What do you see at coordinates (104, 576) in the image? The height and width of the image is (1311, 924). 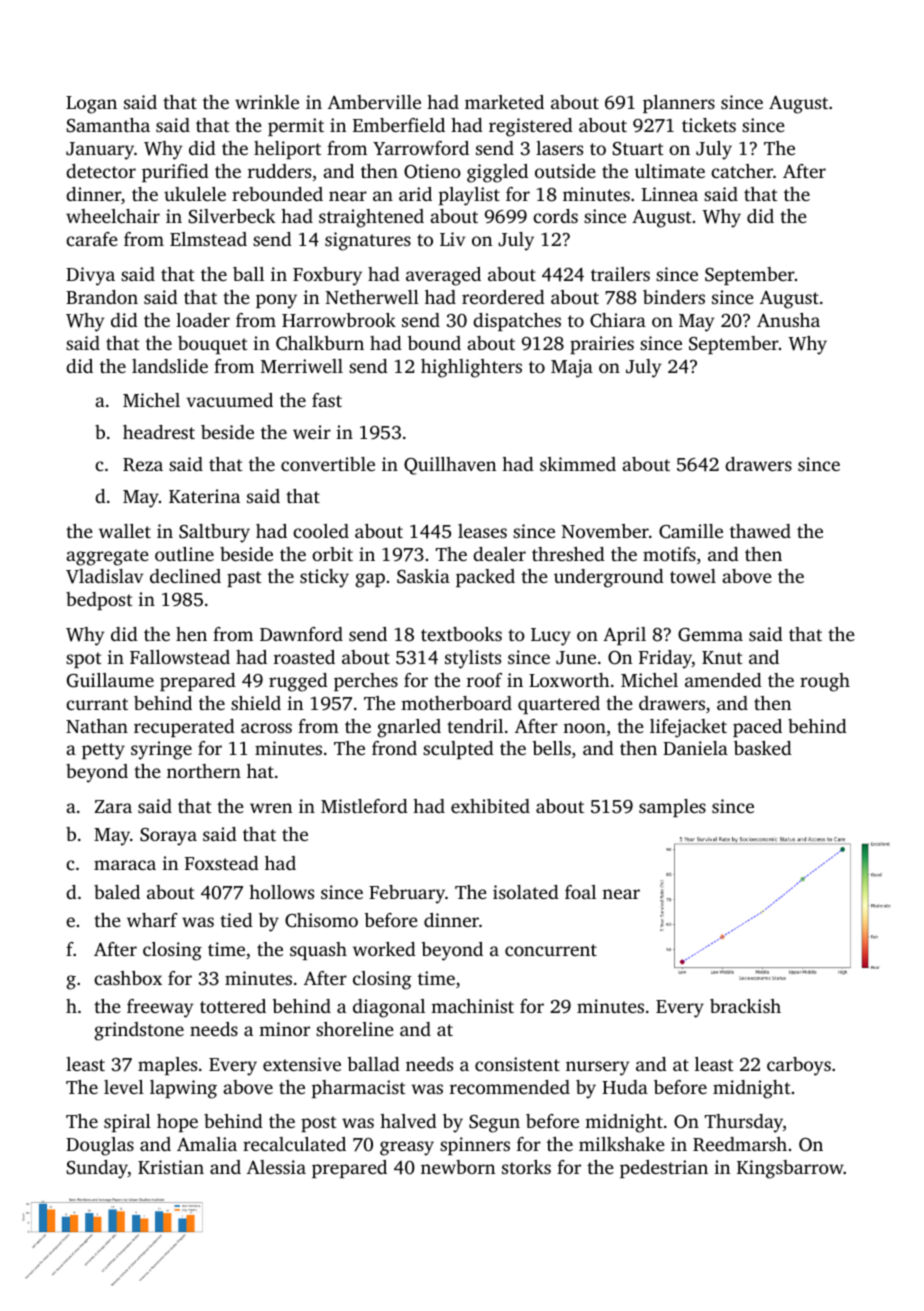 I see `Vladislav` at bounding box center [104, 576].
